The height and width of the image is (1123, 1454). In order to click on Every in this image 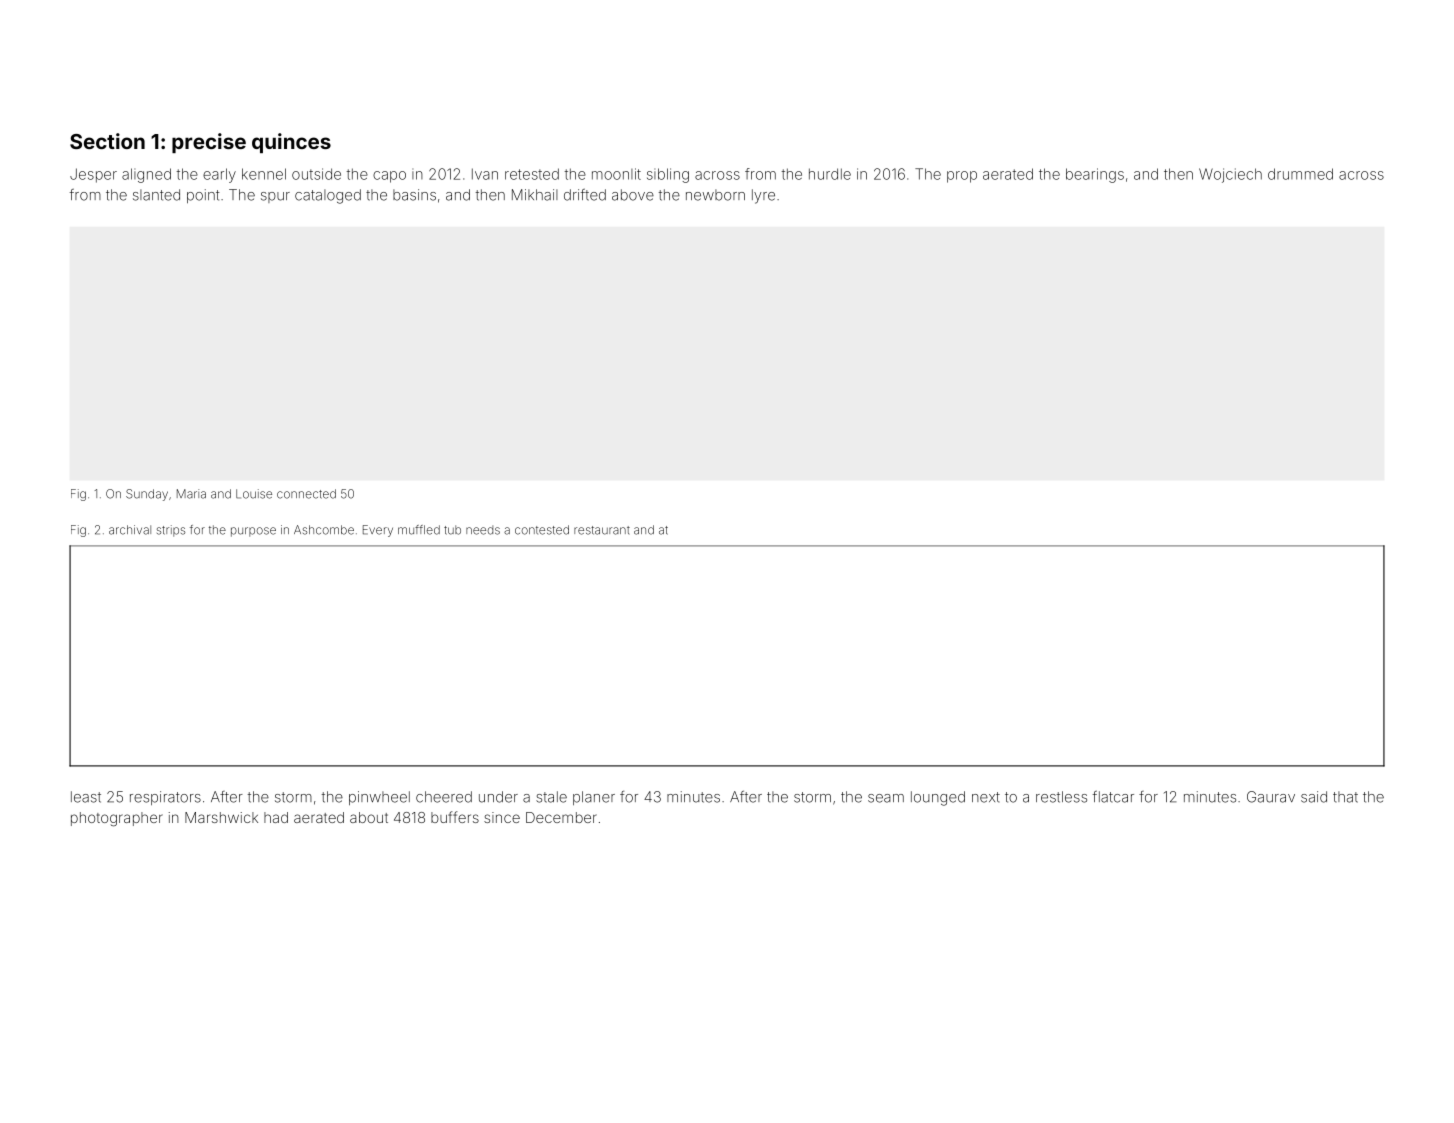, I will do `click(378, 531)`.
